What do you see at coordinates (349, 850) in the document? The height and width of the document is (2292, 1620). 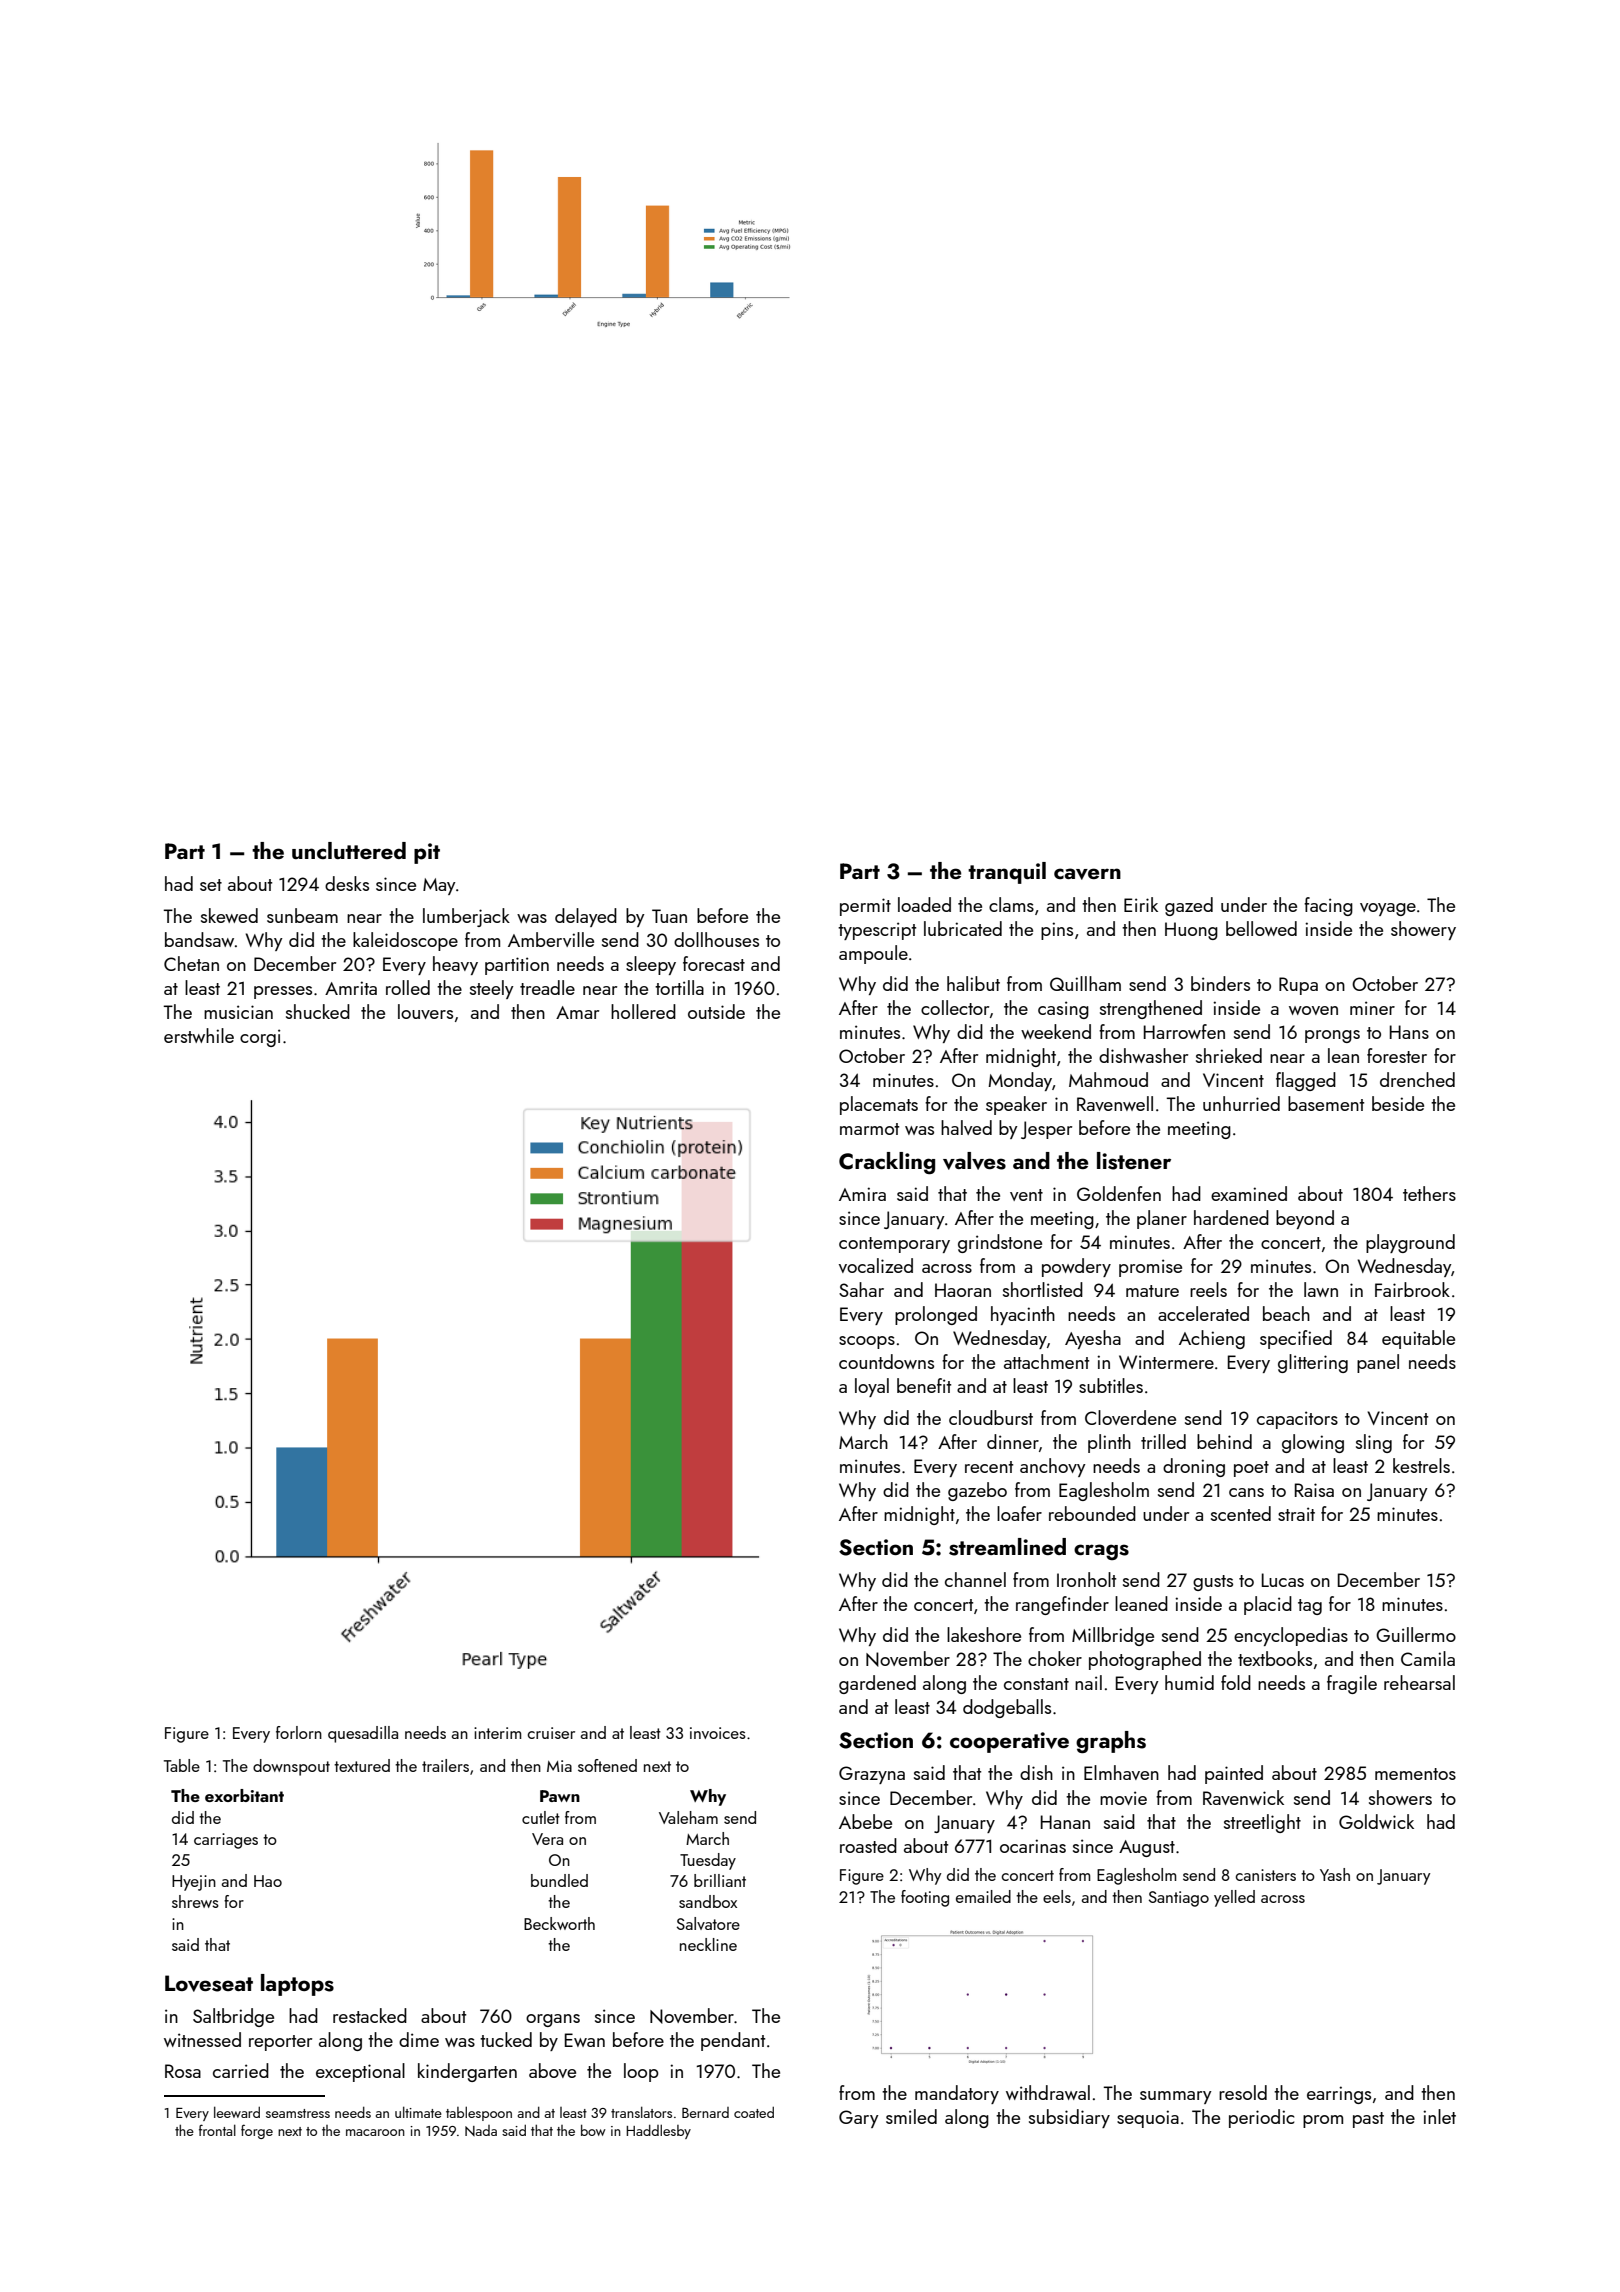 I see `uncluttered` at bounding box center [349, 850].
